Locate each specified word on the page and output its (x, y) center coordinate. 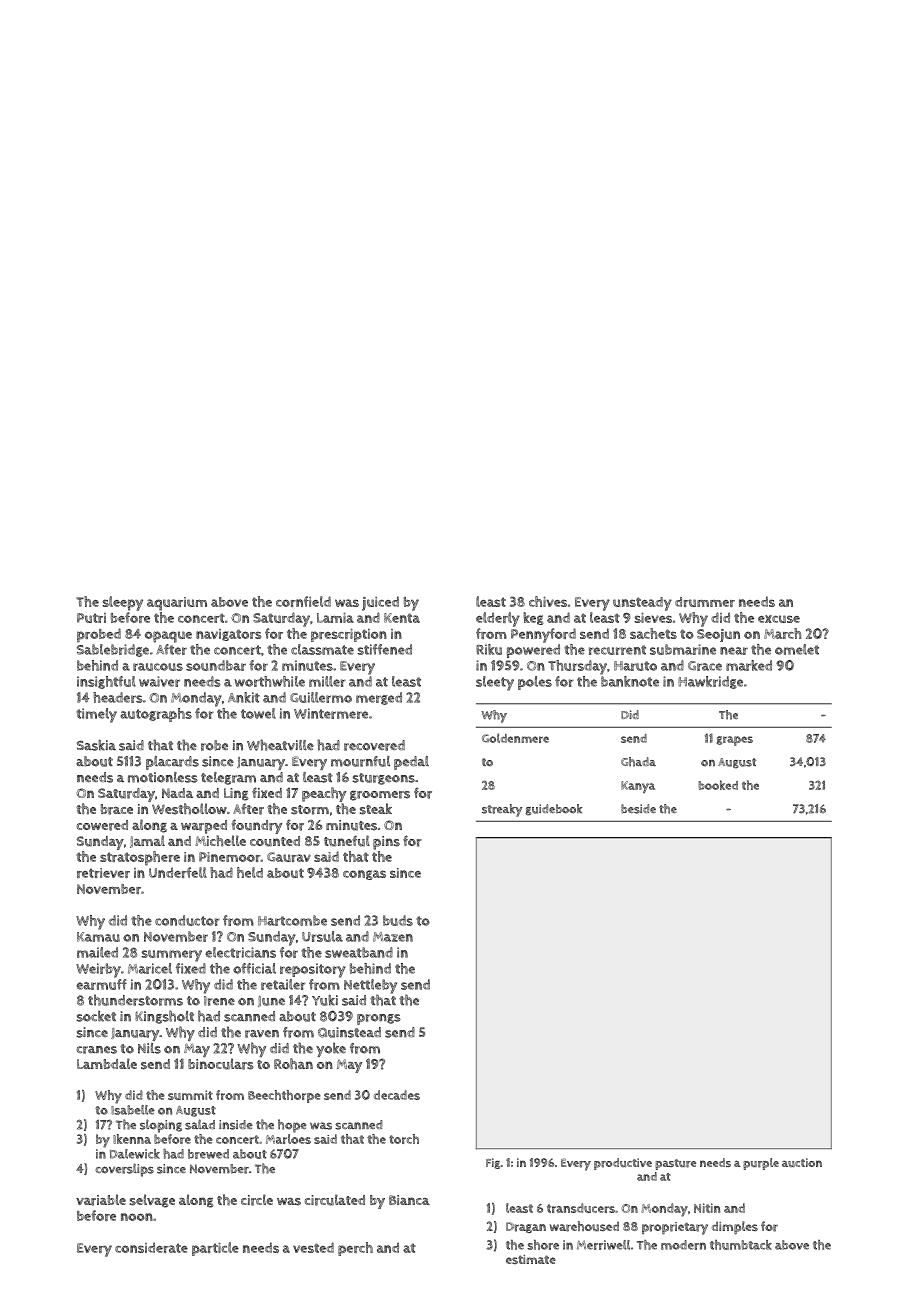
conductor (187, 920)
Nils (149, 1048)
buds (398, 920)
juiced (380, 603)
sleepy (123, 603)
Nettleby (370, 986)
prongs (379, 1019)
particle (215, 1249)
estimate (531, 1259)
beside (638, 809)
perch (355, 1249)
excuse (779, 619)
